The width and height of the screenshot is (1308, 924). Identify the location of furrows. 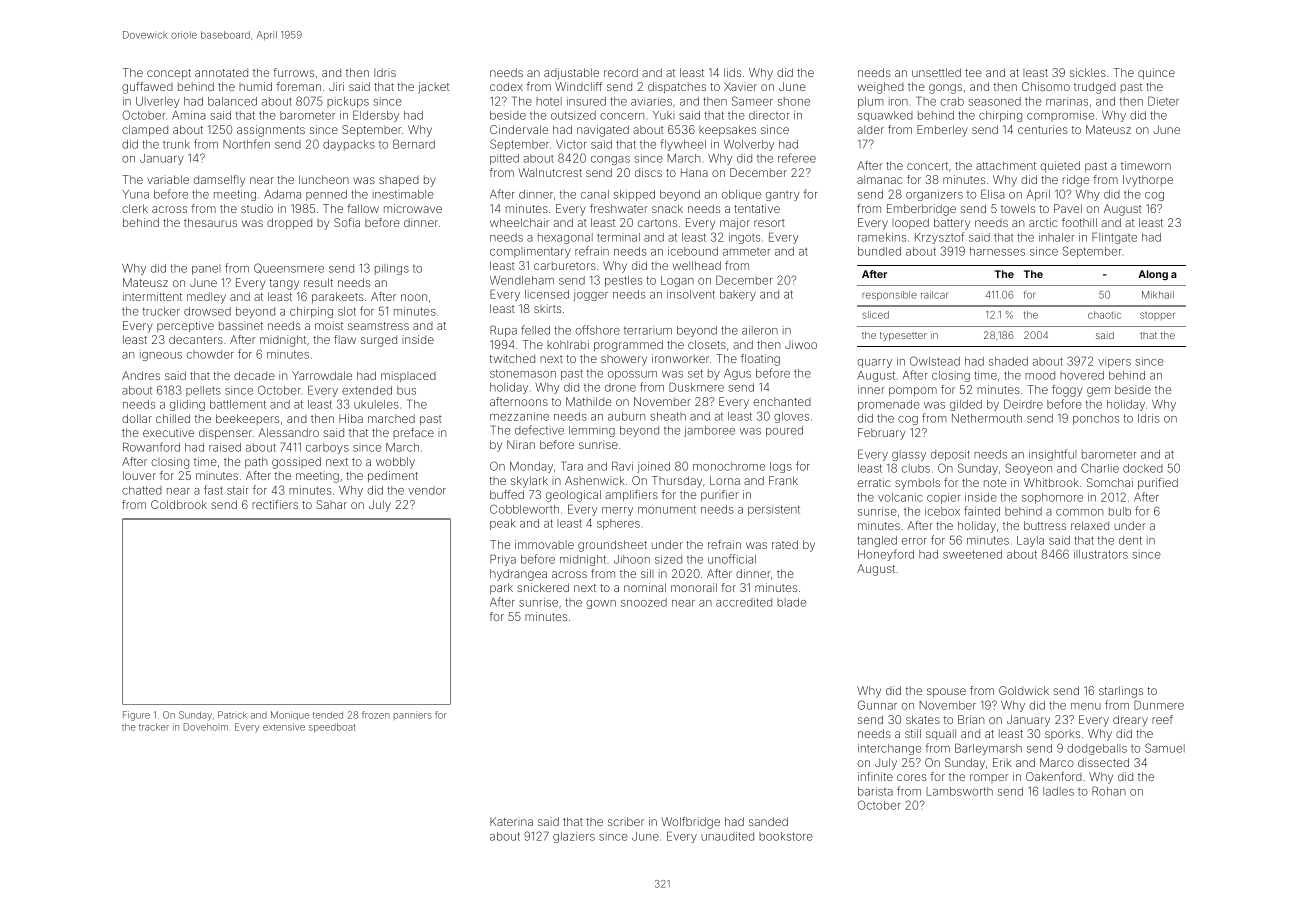
(293, 72).
